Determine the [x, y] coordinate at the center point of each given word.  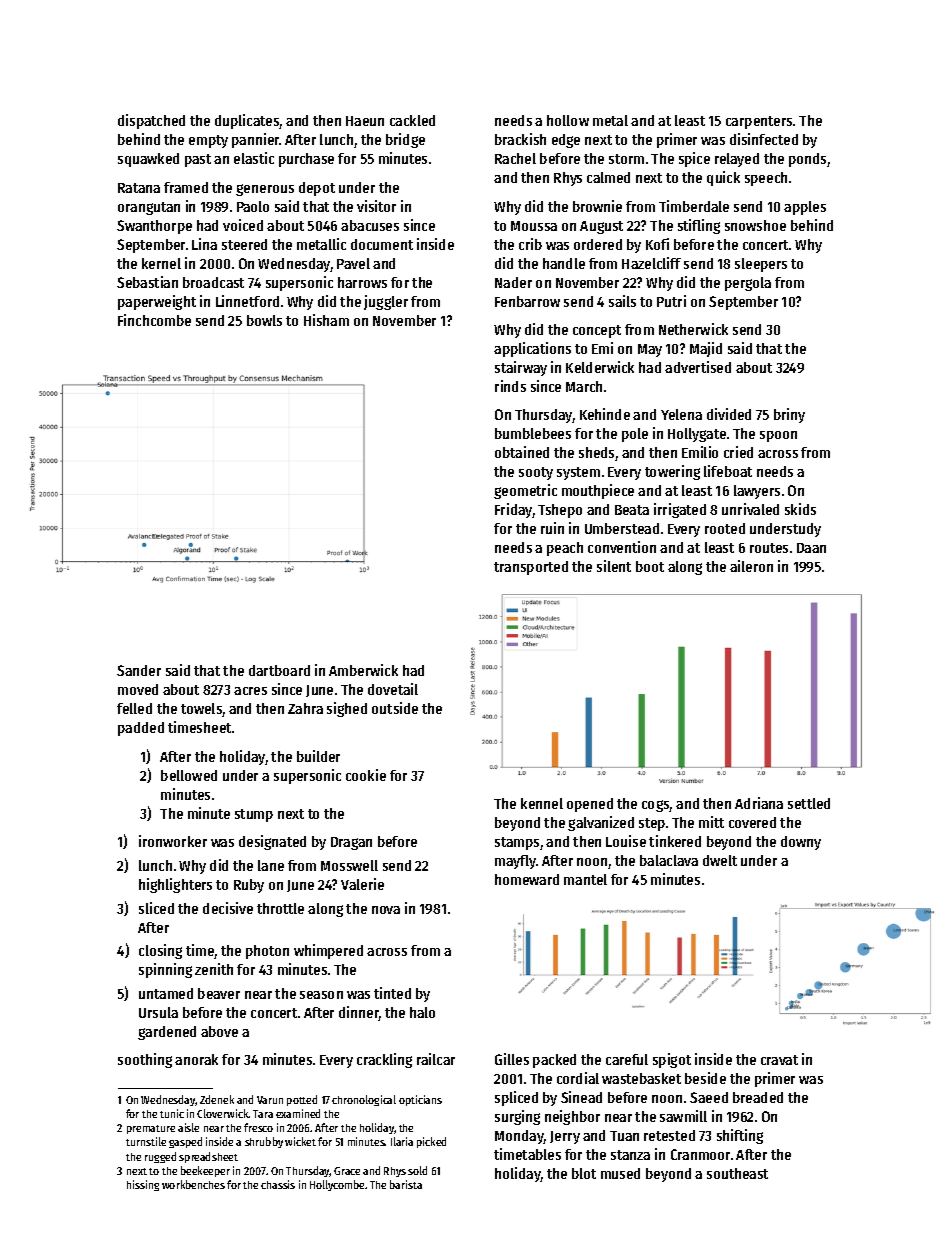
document [382, 244]
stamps [517, 843]
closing [160, 951]
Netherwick [693, 329]
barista [406, 1184]
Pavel [353, 263]
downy [801, 843]
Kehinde [605, 414]
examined [298, 1113]
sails [622, 301]
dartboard [279, 670]
